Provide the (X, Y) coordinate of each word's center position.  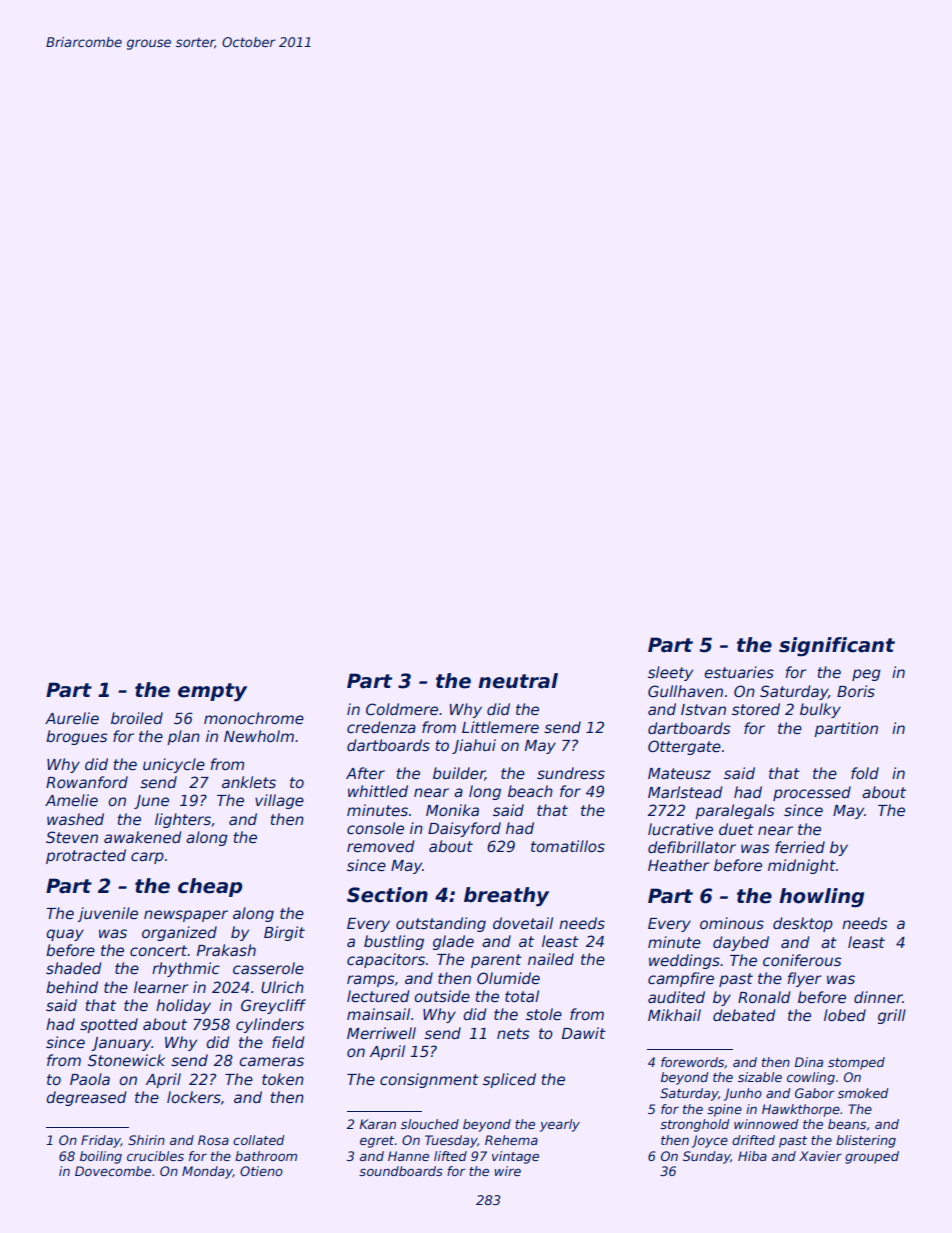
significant (837, 647)
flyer (805, 979)
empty (212, 692)
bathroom (266, 1156)
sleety (670, 673)
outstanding (441, 924)
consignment (429, 1080)
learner (161, 987)
